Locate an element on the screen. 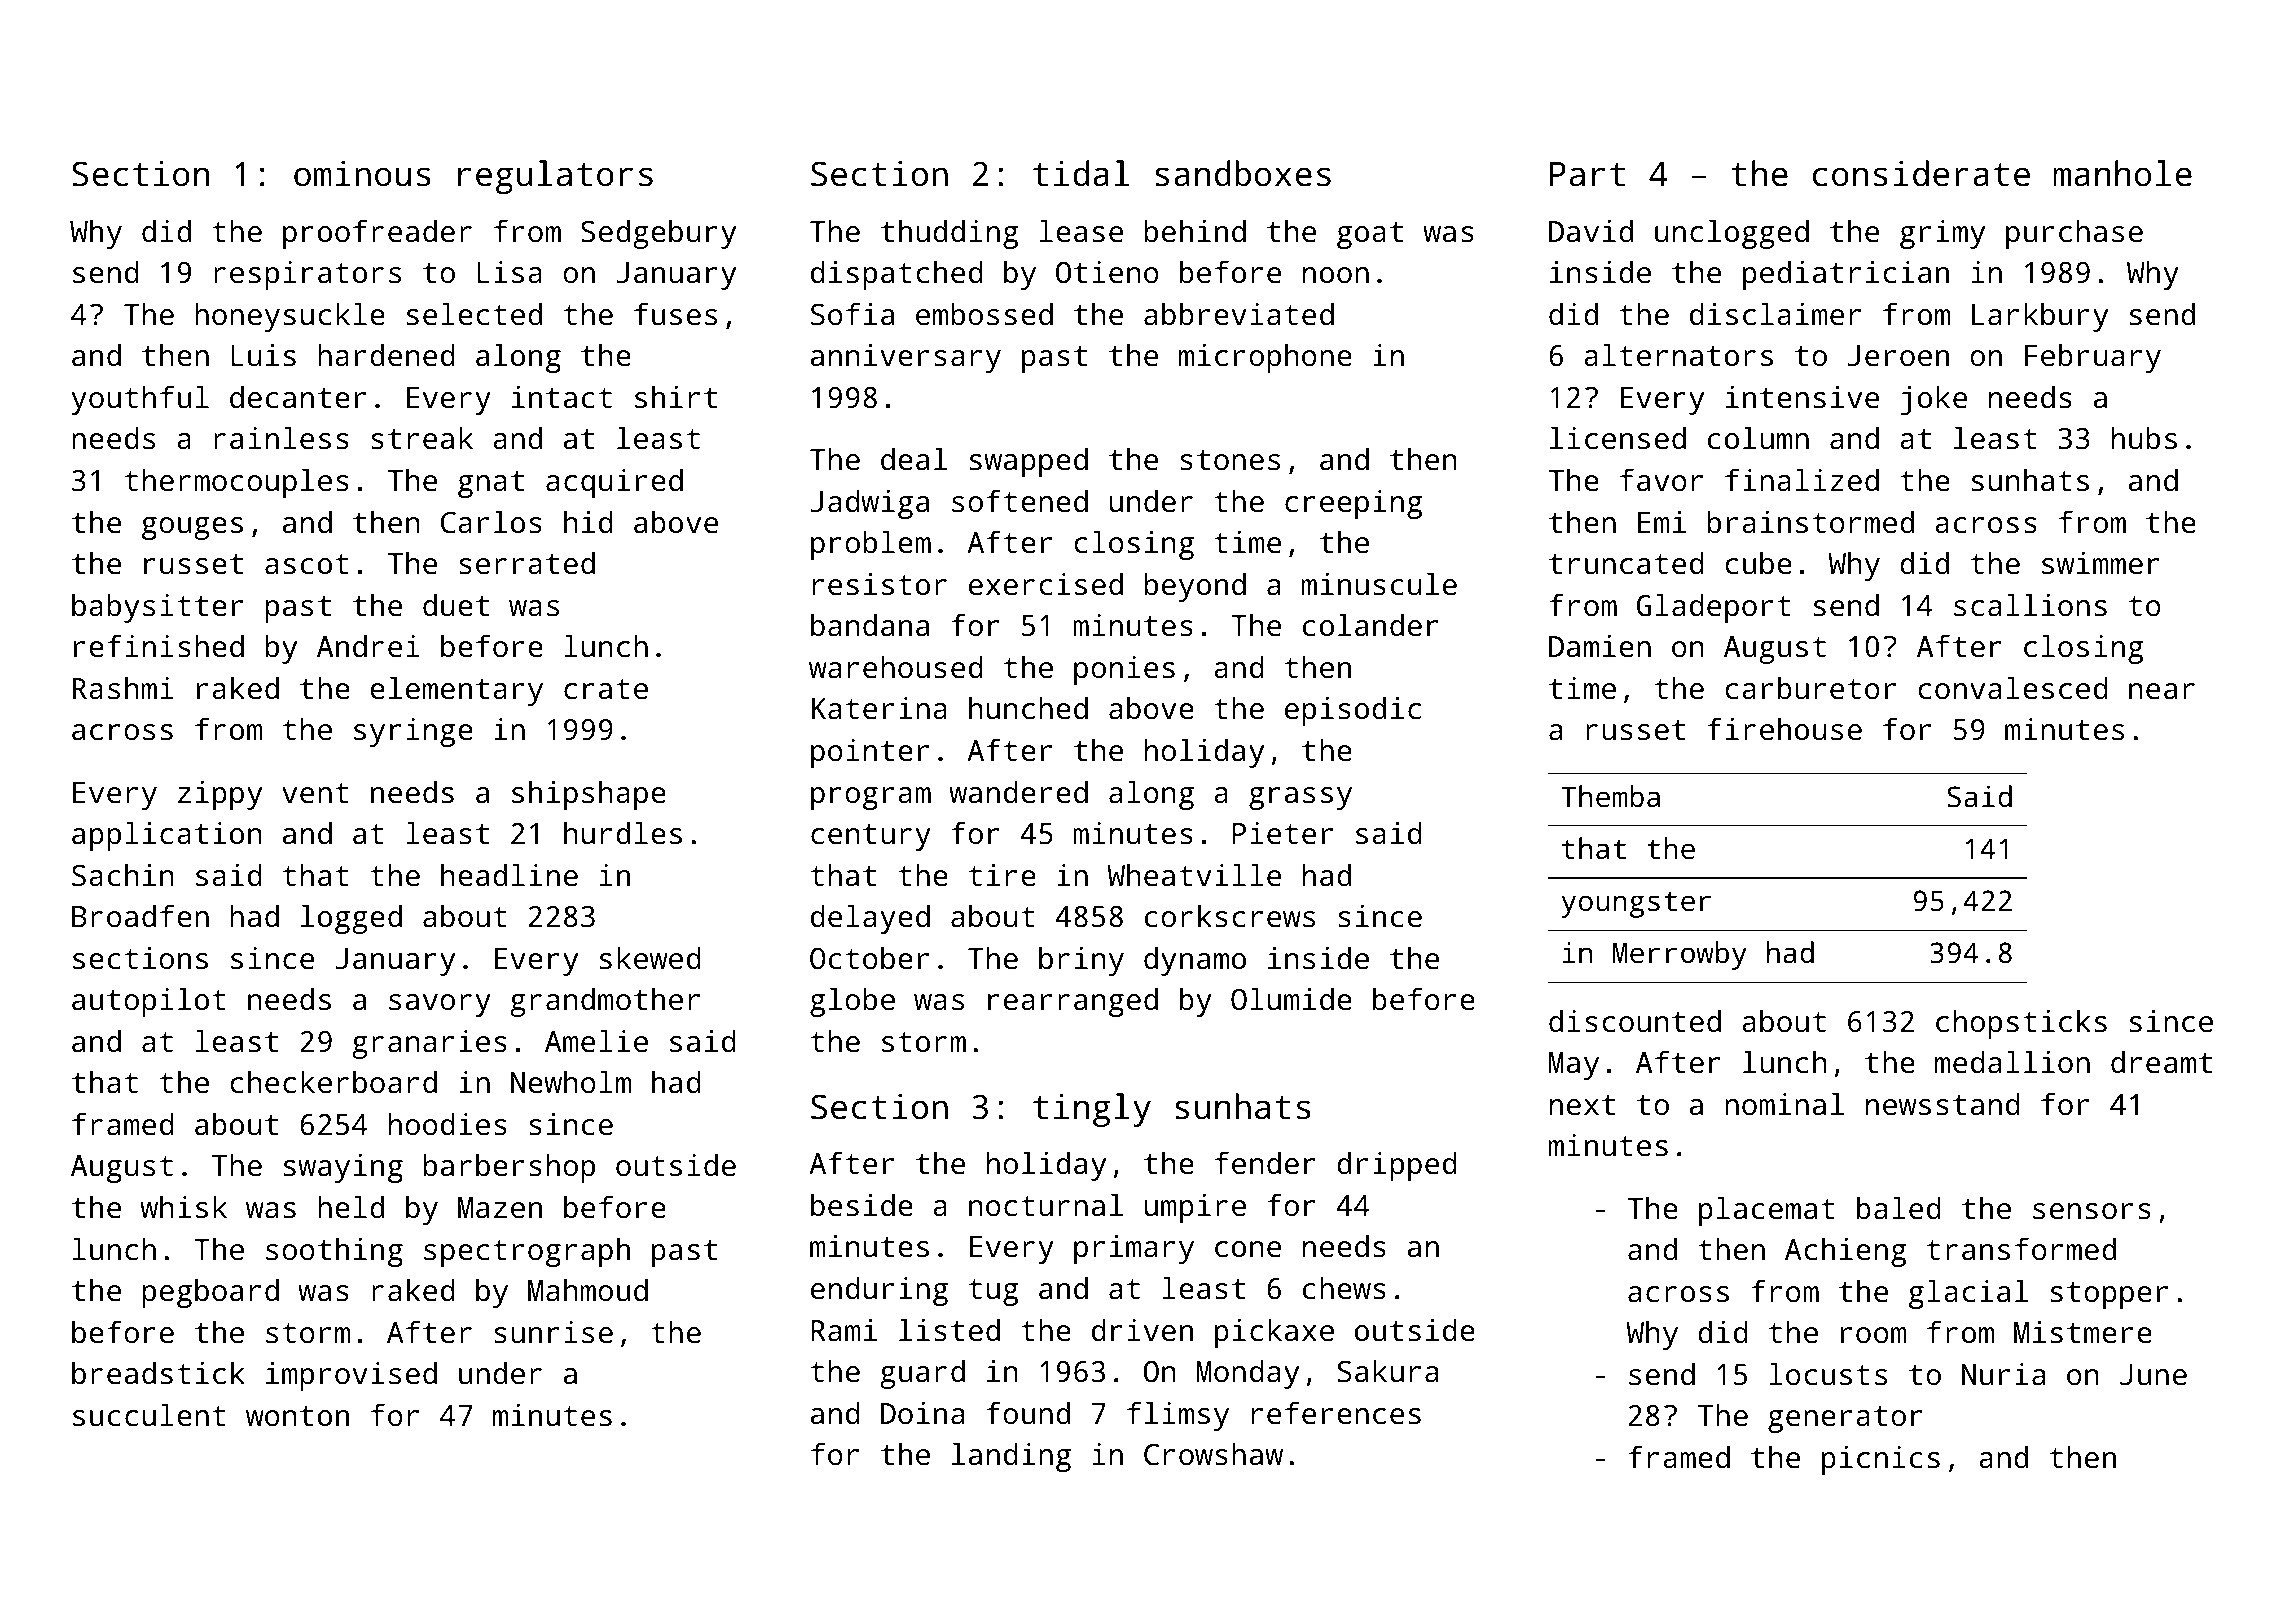 This screenshot has height=1620, width=2292. Crowshaw is located at coordinates (1213, 1454).
